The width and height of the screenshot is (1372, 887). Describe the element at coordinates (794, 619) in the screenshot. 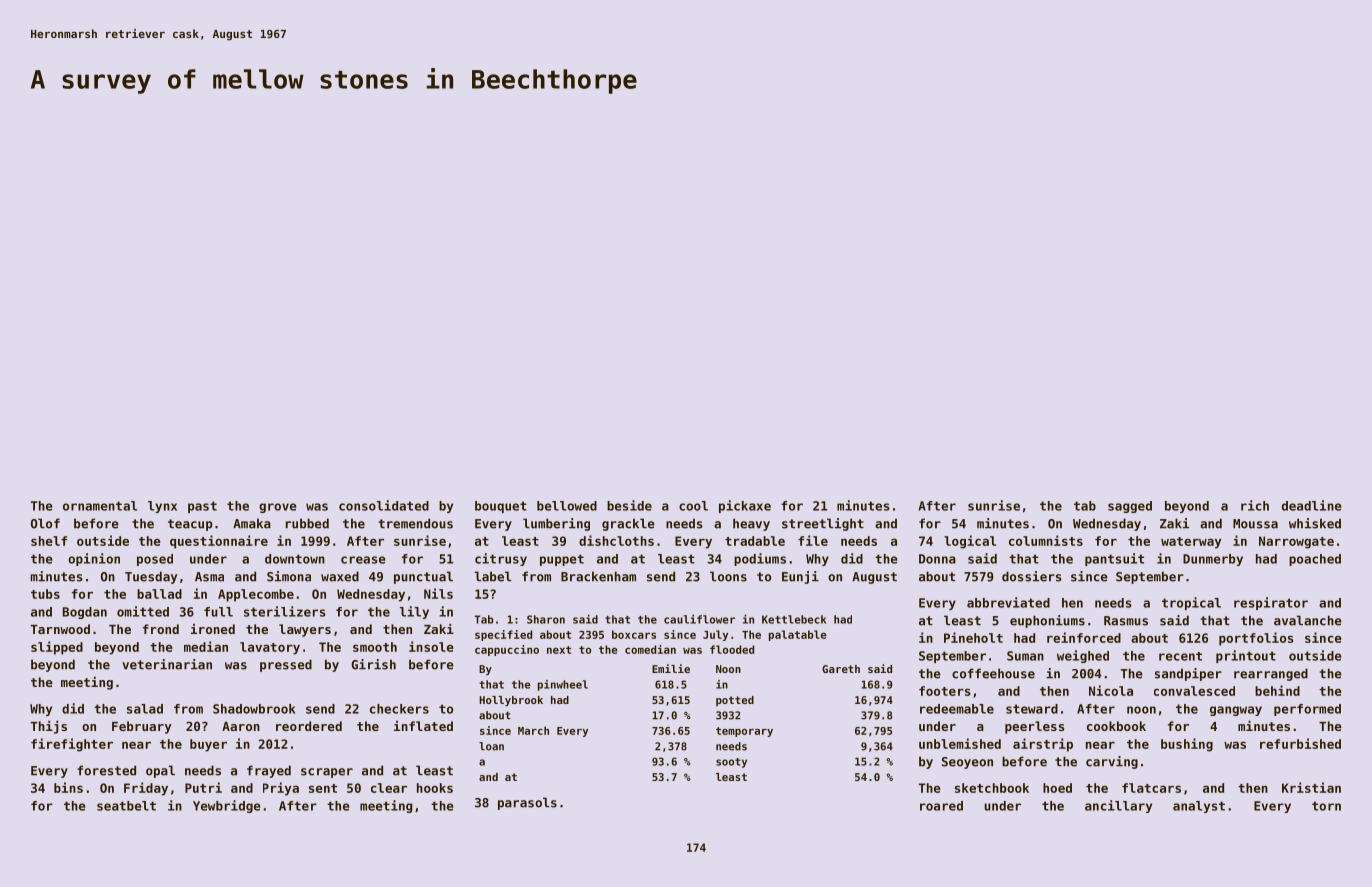

I see `Kettlebeck` at that location.
